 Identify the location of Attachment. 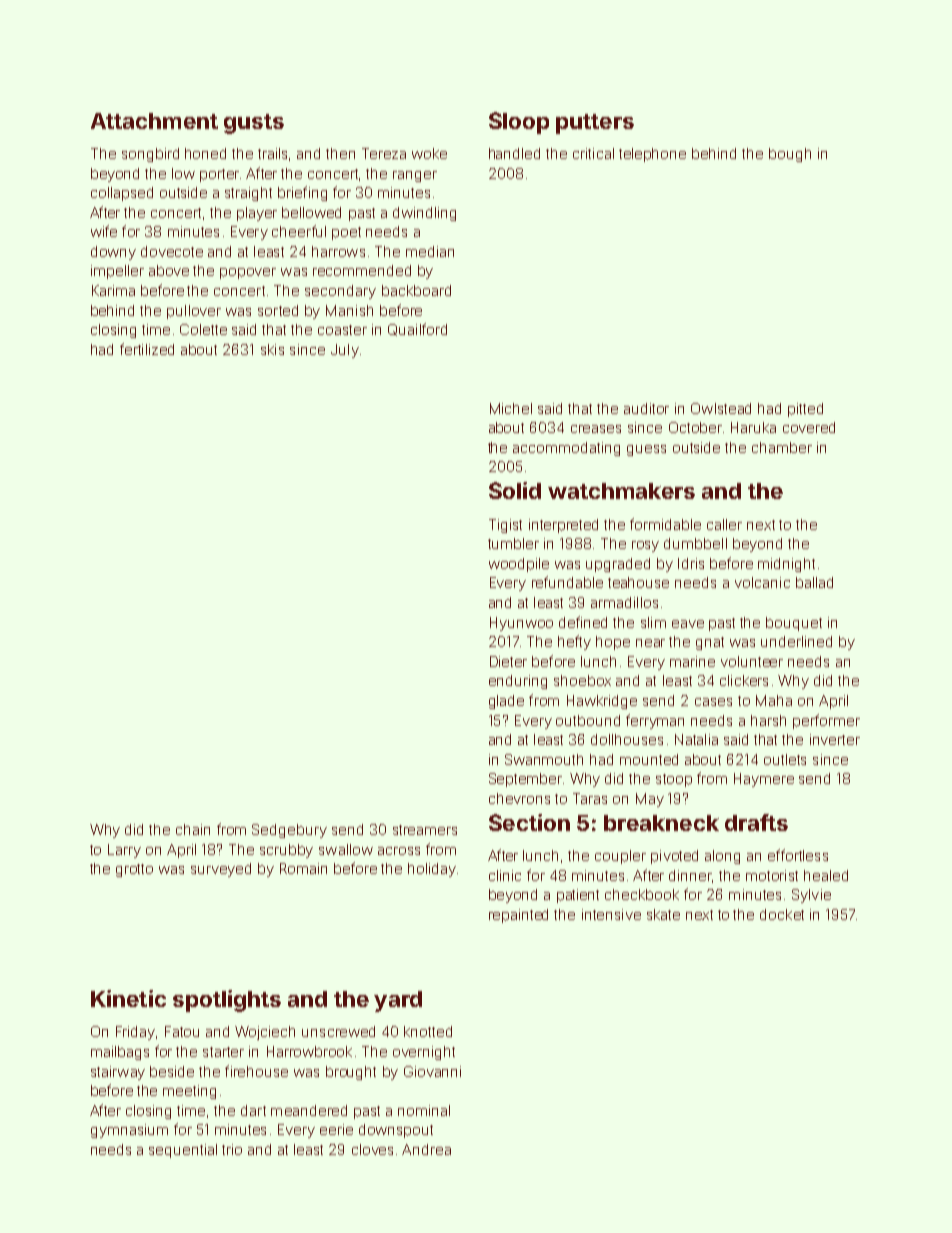
(154, 121).
